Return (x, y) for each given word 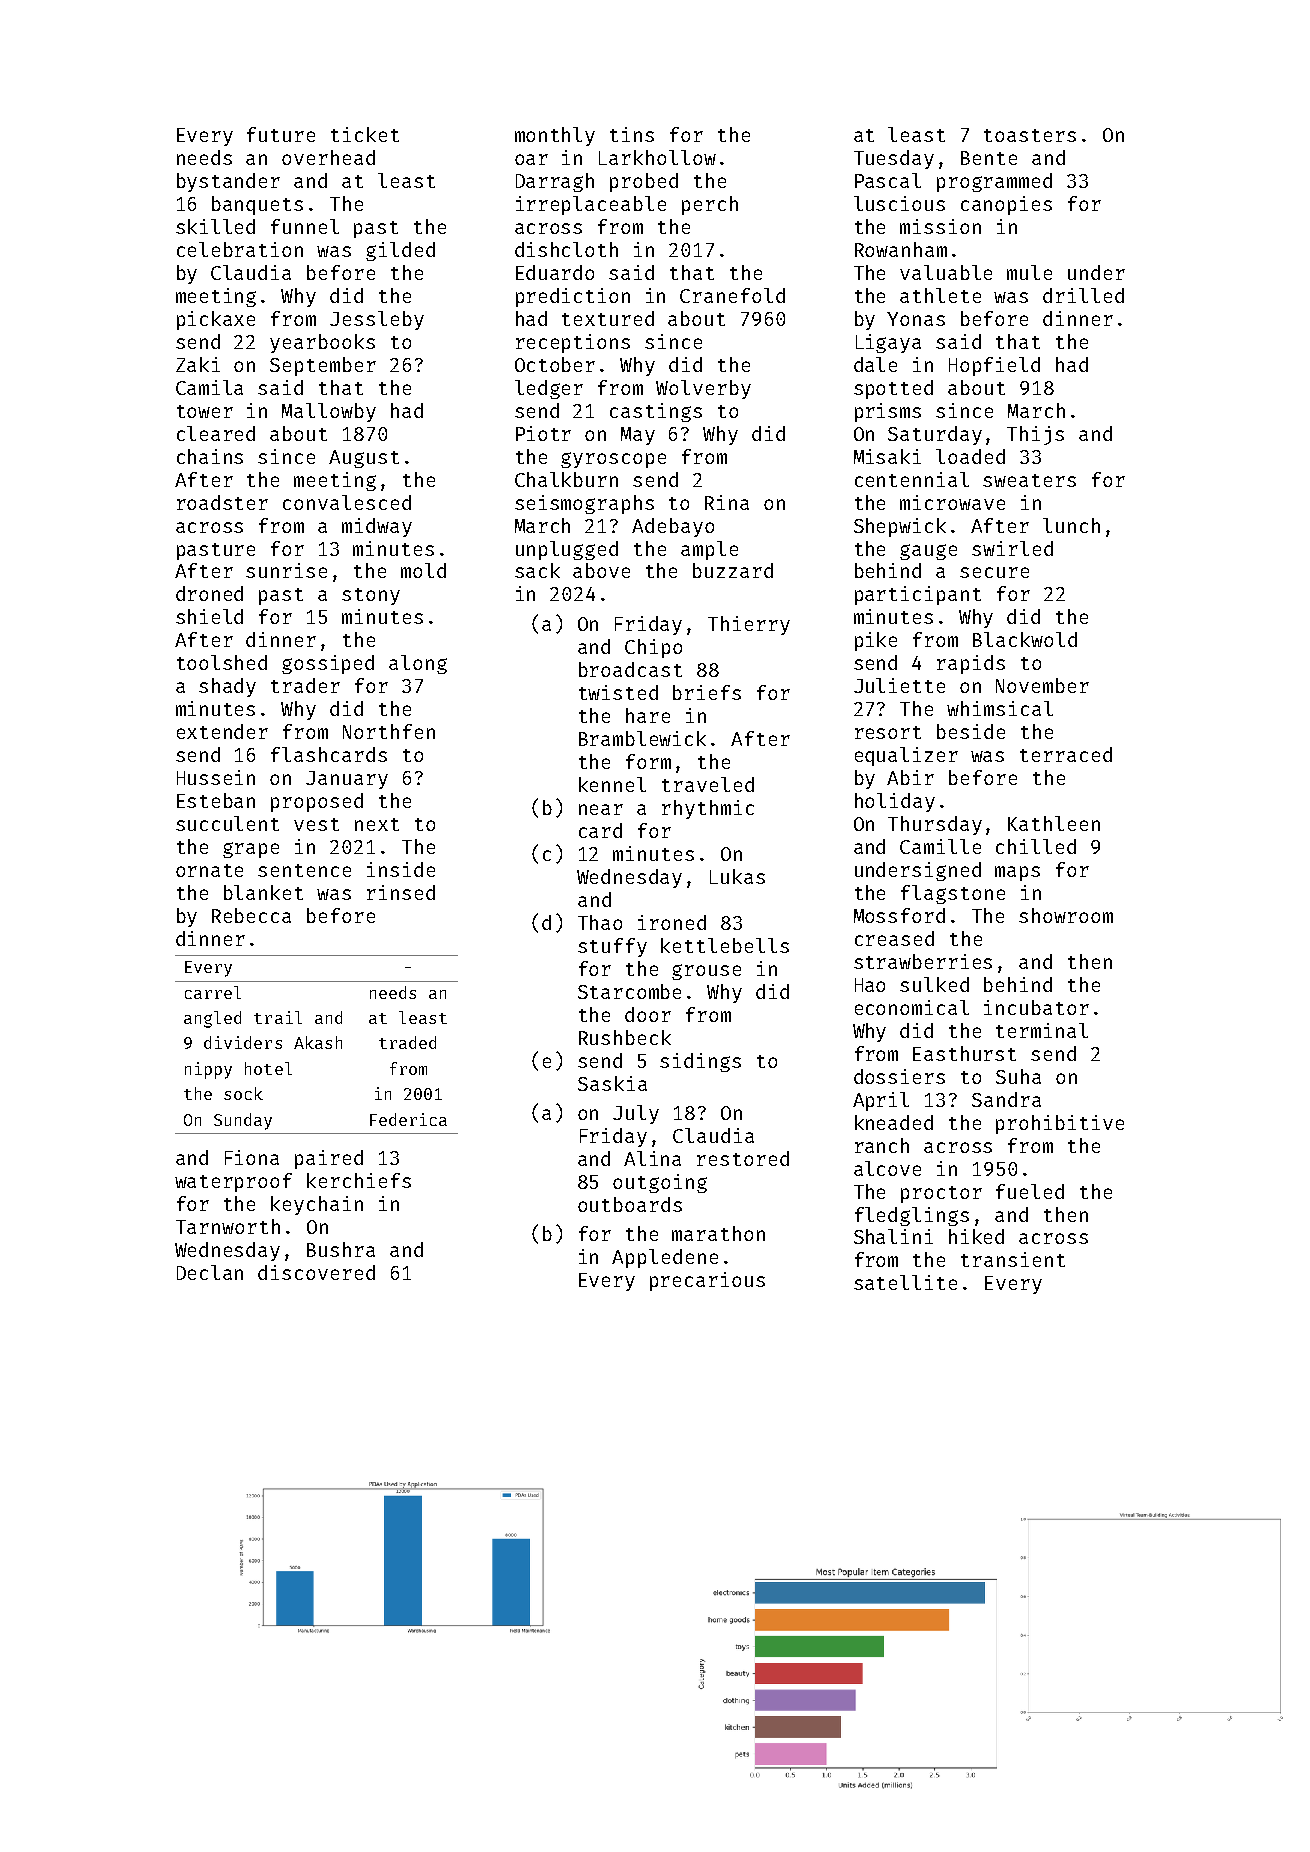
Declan (210, 1272)
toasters (1030, 135)
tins (632, 134)
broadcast (630, 669)
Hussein (216, 777)
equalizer (906, 756)
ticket (365, 134)
